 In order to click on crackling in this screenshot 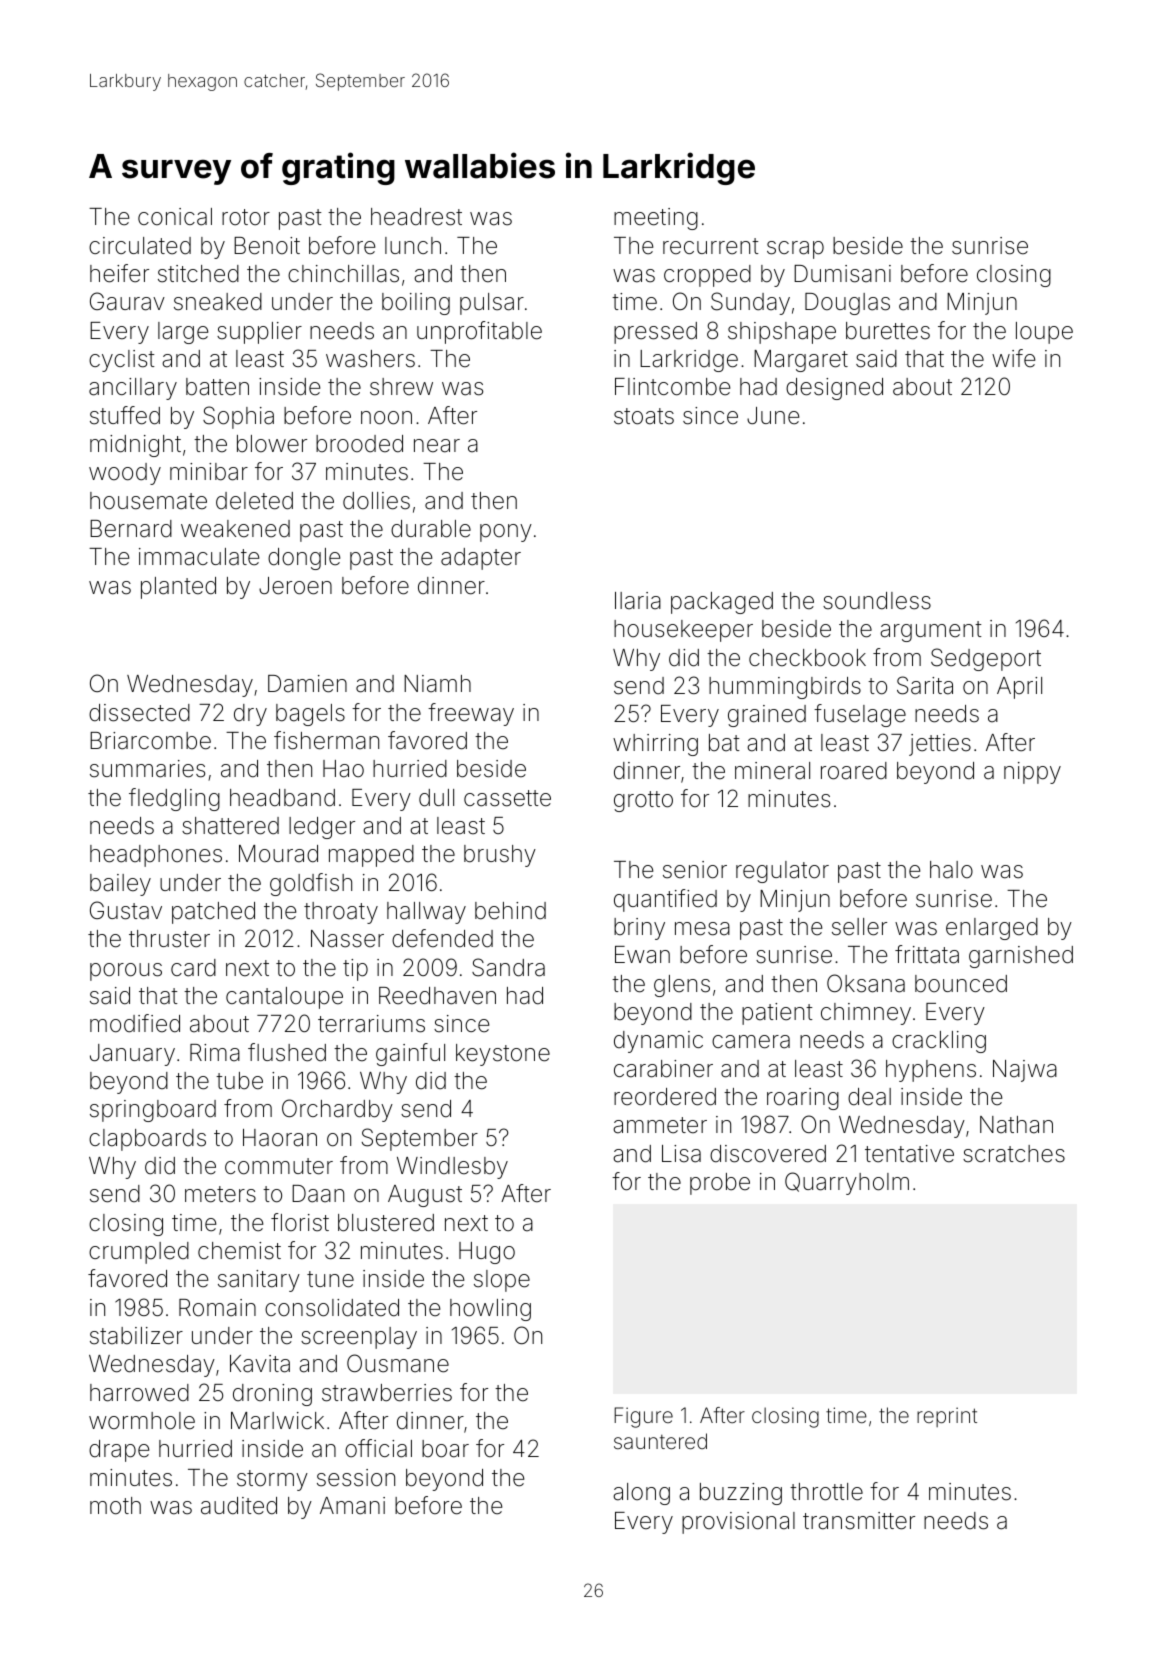, I will do `click(939, 1042)`.
